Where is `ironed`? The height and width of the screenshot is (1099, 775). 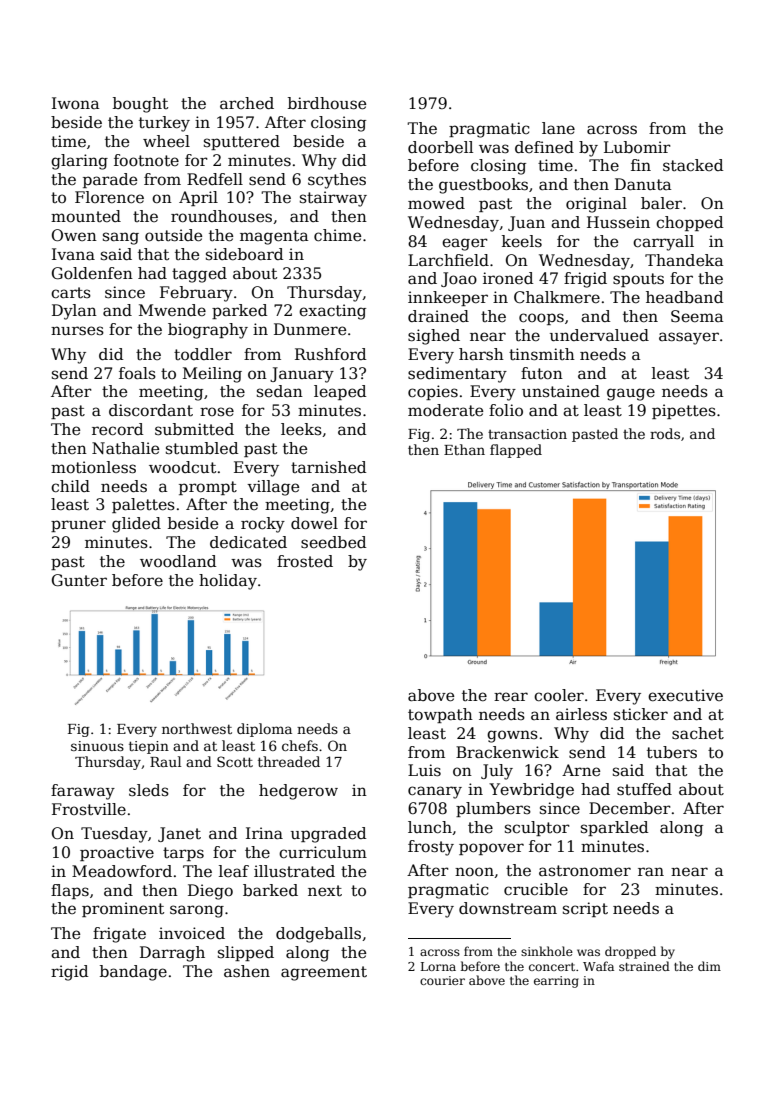 ironed is located at coordinates (508, 278).
